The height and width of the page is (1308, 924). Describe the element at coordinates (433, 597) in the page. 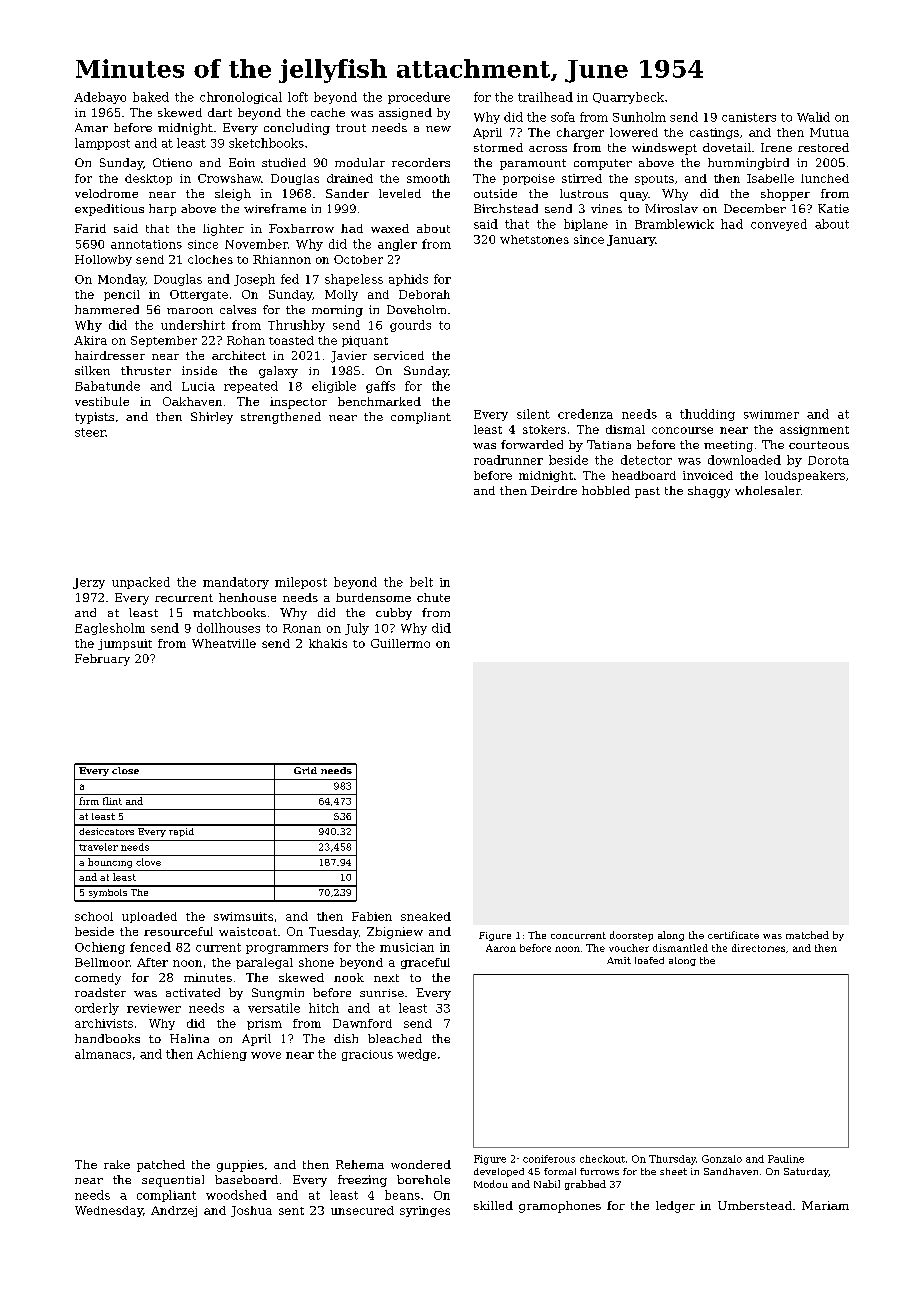

I see `chute` at that location.
